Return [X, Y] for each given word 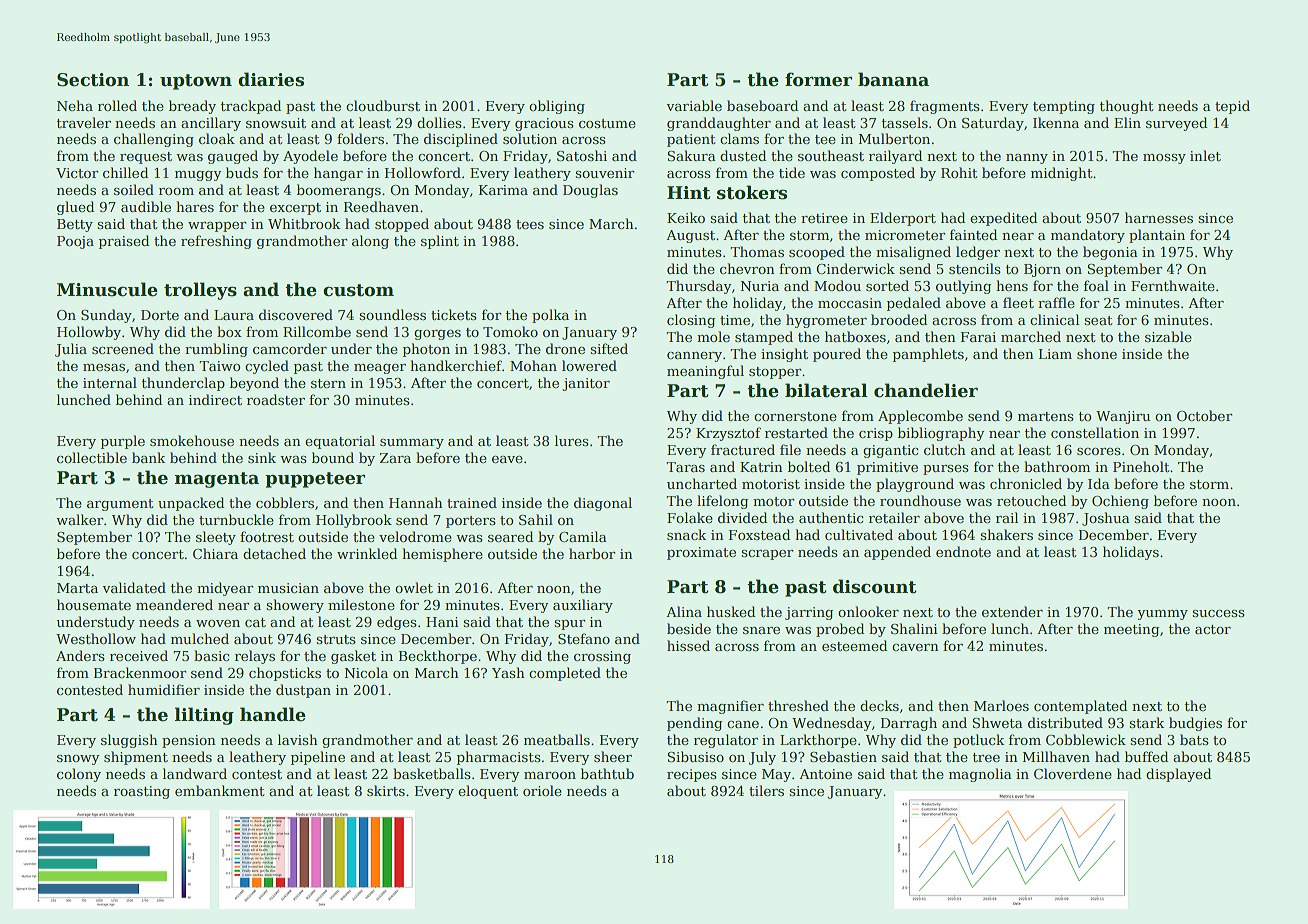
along [370, 242]
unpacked [191, 504]
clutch [945, 449]
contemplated [1080, 707]
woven [218, 623]
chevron [747, 268]
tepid [1232, 107]
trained [472, 502]
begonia [1110, 253]
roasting [142, 792]
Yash [508, 672]
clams [739, 138]
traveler [84, 122]
